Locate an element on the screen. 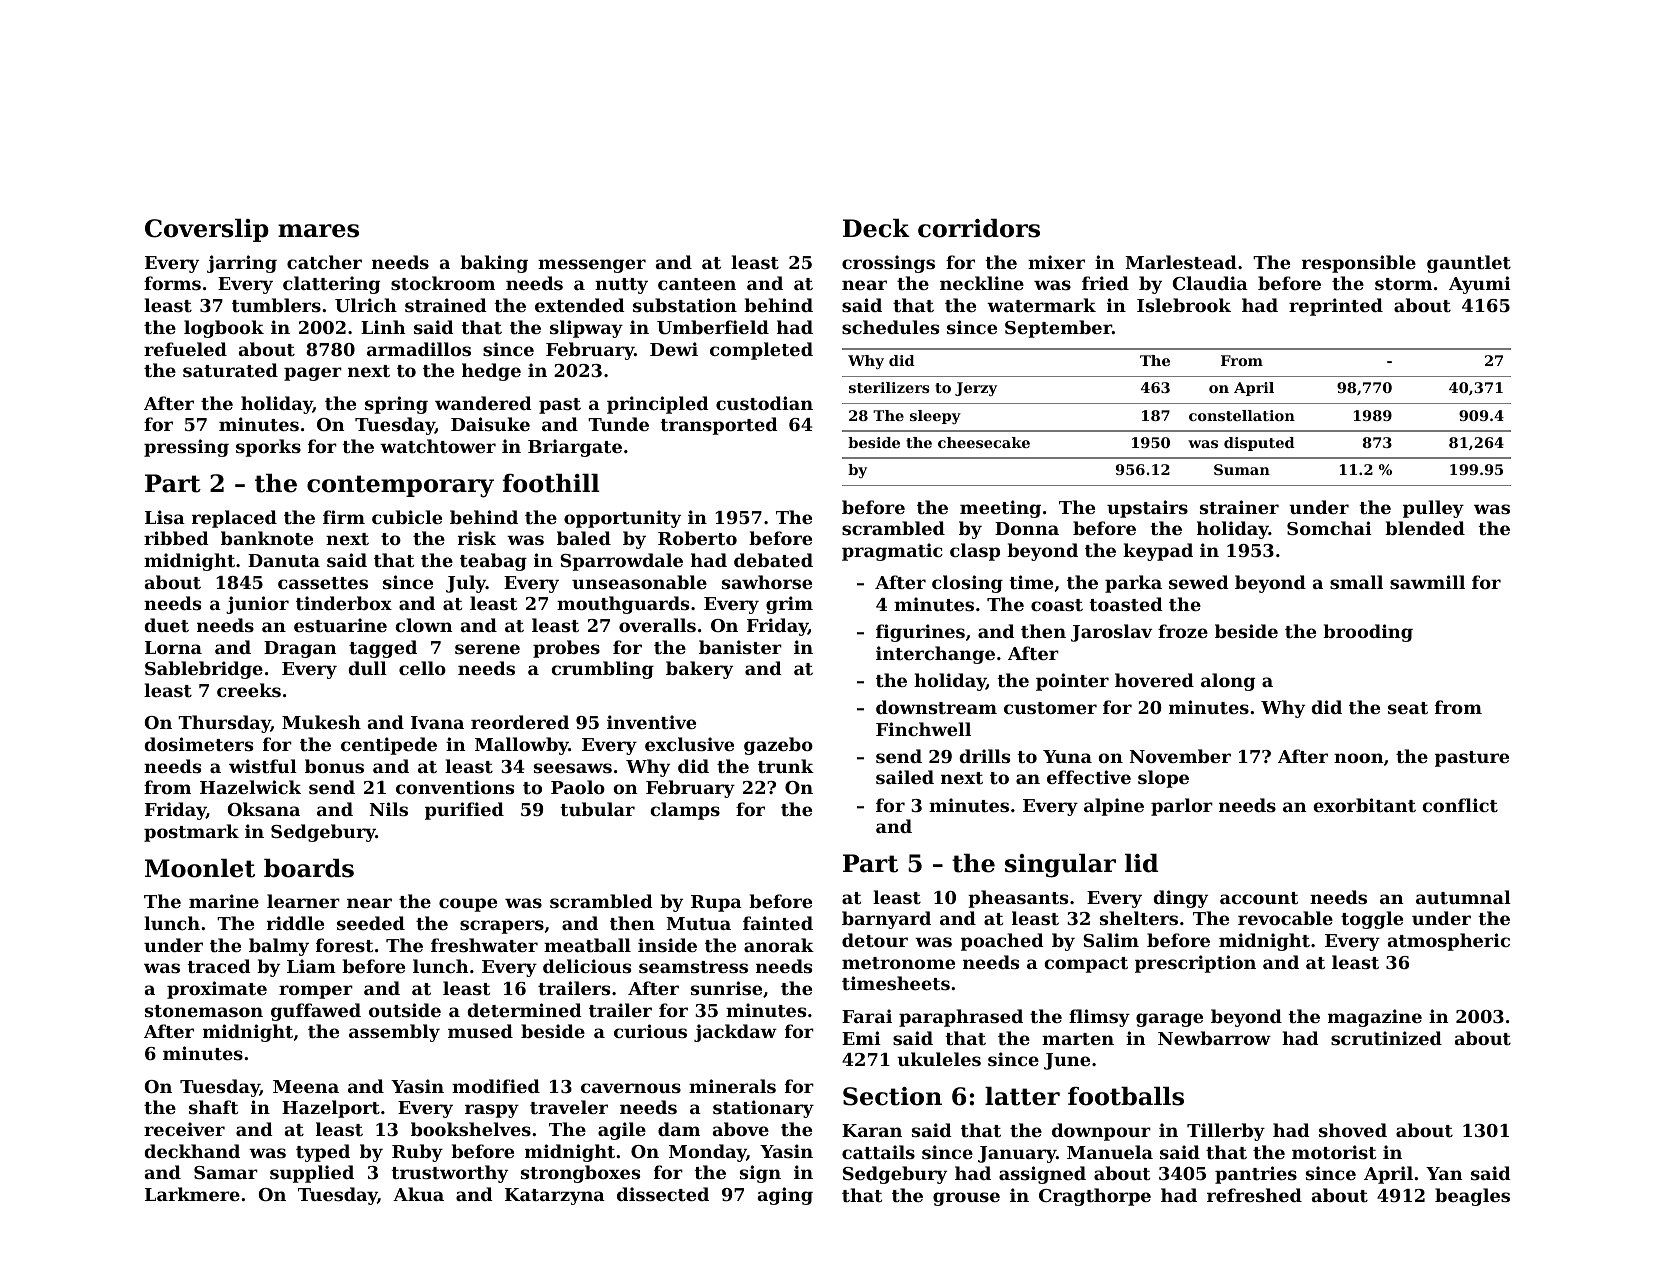 The width and height of the screenshot is (1655, 1279). Islebrook is located at coordinates (1184, 305).
